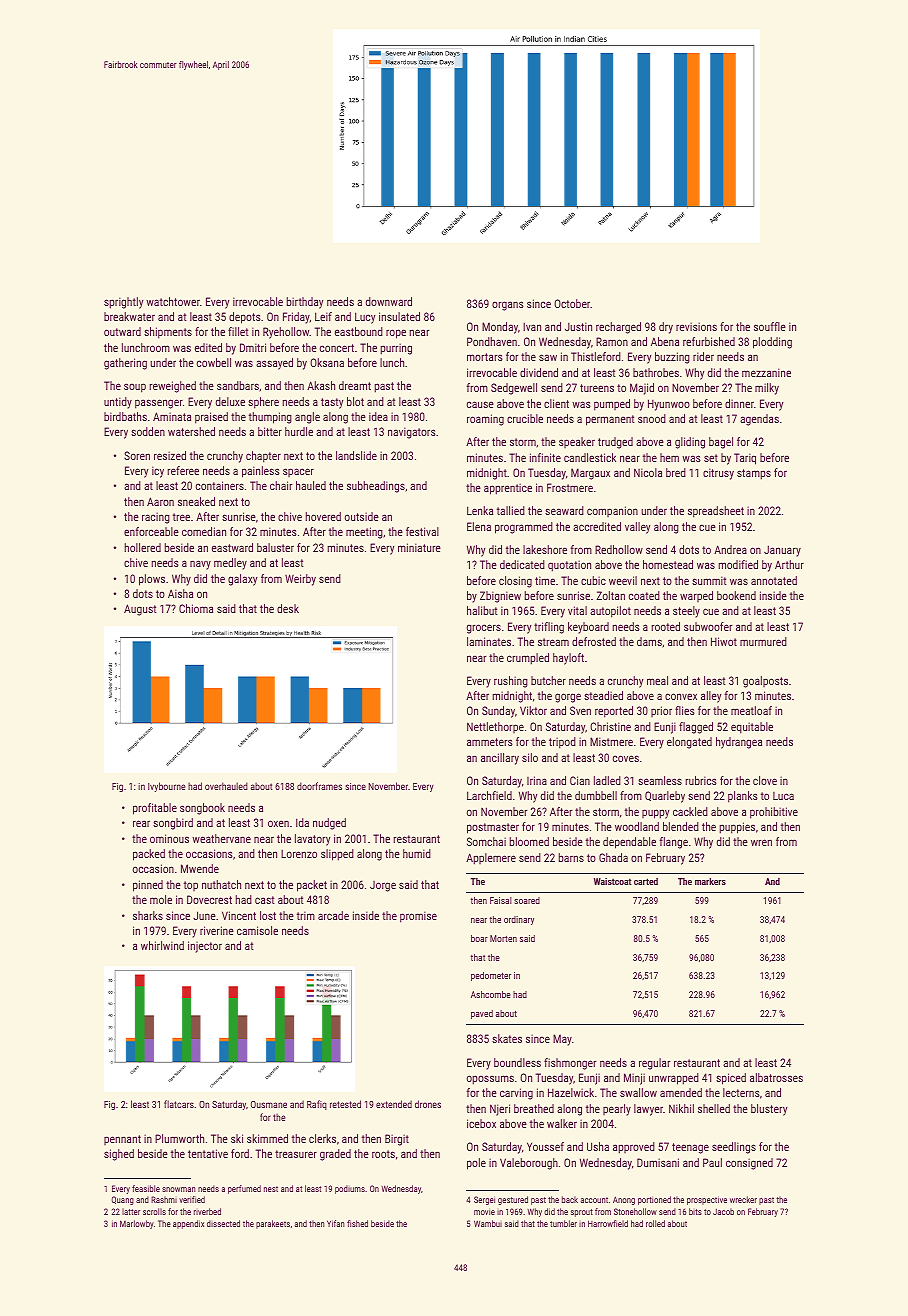  Describe the element at coordinates (655, 1223) in the screenshot. I see `rolled` at that location.
